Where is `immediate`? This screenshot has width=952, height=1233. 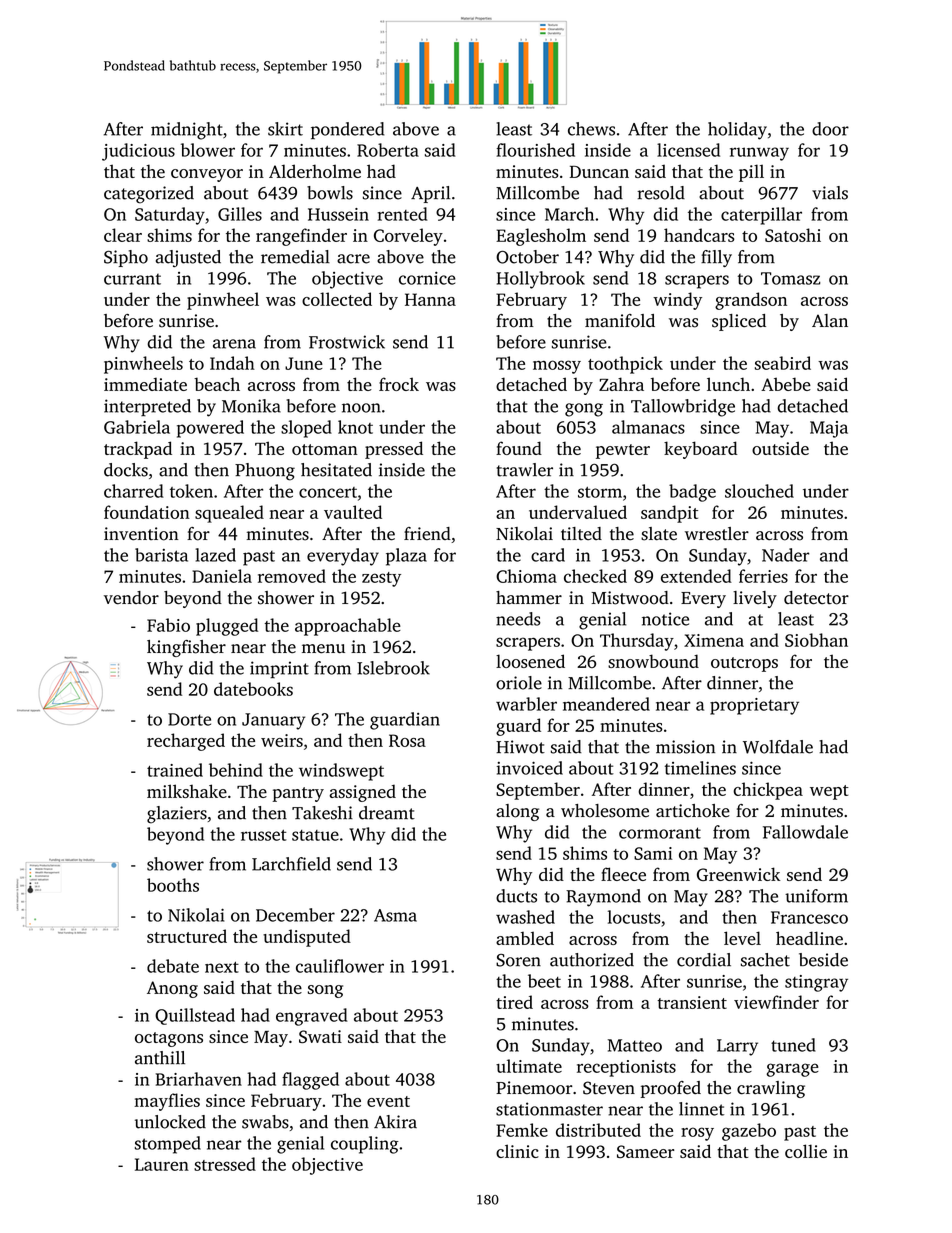 immediate is located at coordinates (145, 384).
